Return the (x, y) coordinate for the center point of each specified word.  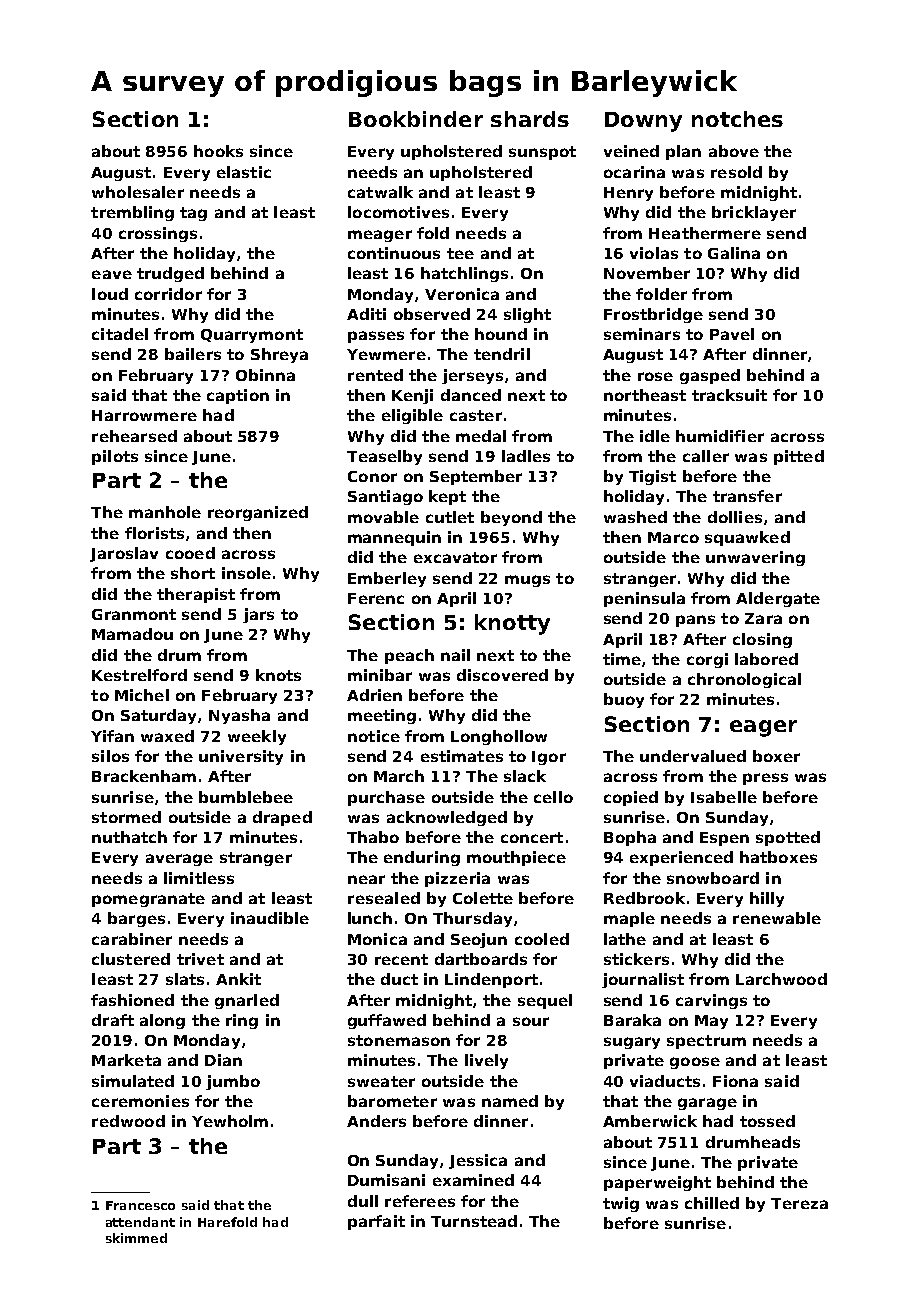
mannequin (394, 538)
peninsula (644, 599)
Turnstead (474, 1221)
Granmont (134, 614)
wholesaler (138, 192)
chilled (712, 1203)
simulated (133, 1081)
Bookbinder (416, 119)
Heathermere (705, 233)
